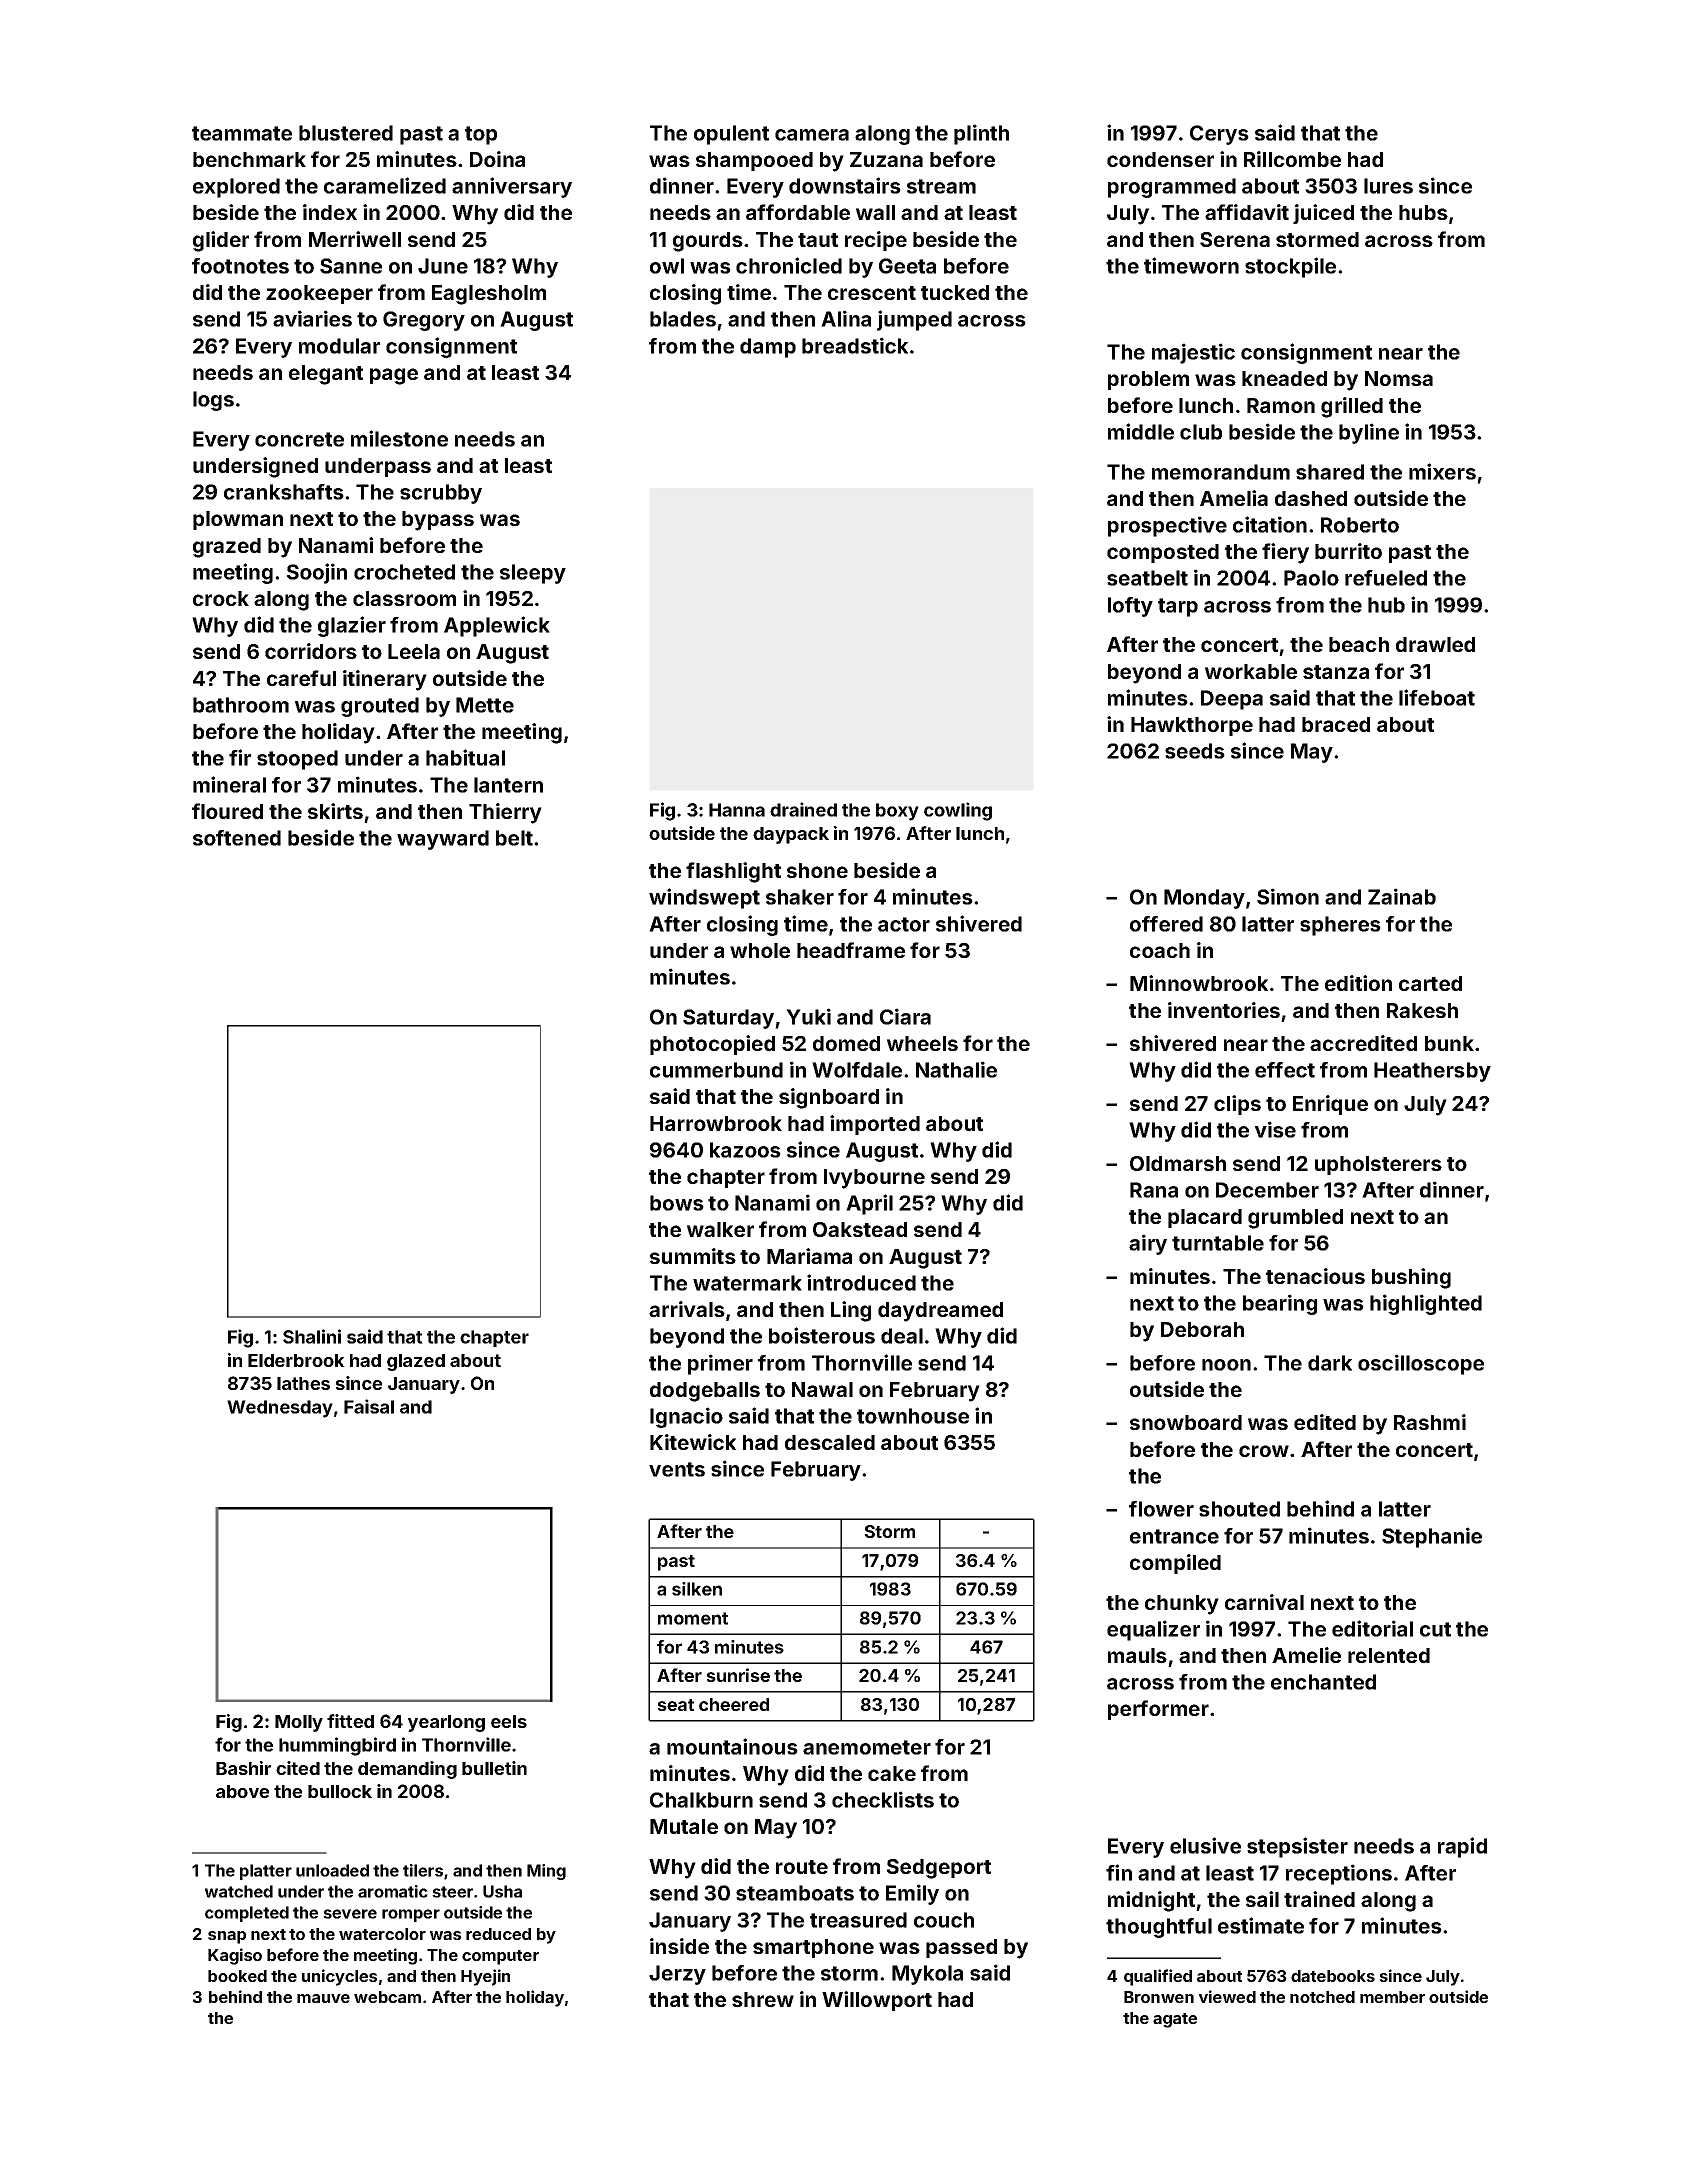 Image resolution: width=1683 pixels, height=2178 pixels. Describe the element at coordinates (1369, 433) in the page. I see `byline` at that location.
